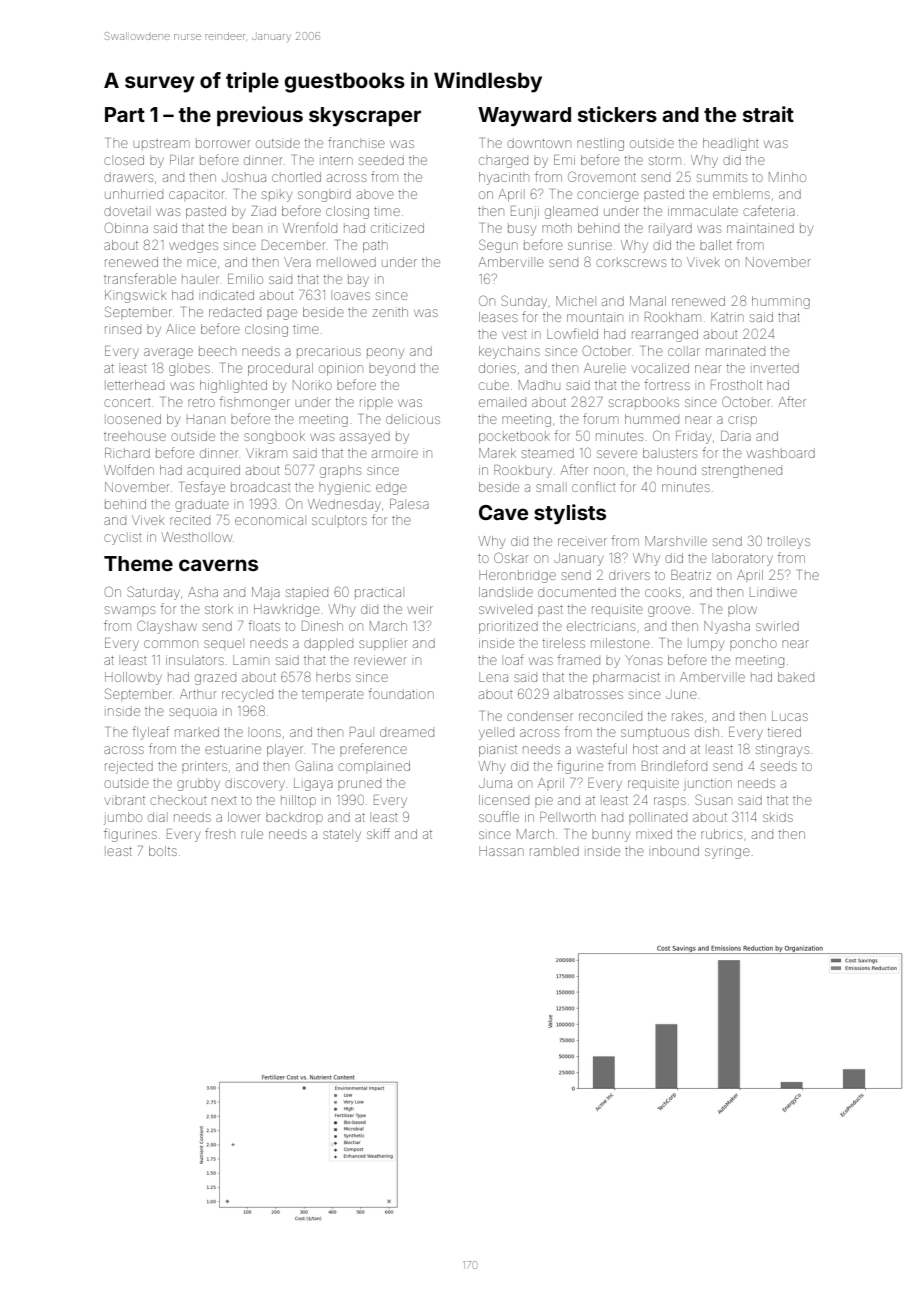 The width and height of the screenshot is (924, 1308). Describe the element at coordinates (123, 818) in the screenshot. I see `jumbo` at that location.
